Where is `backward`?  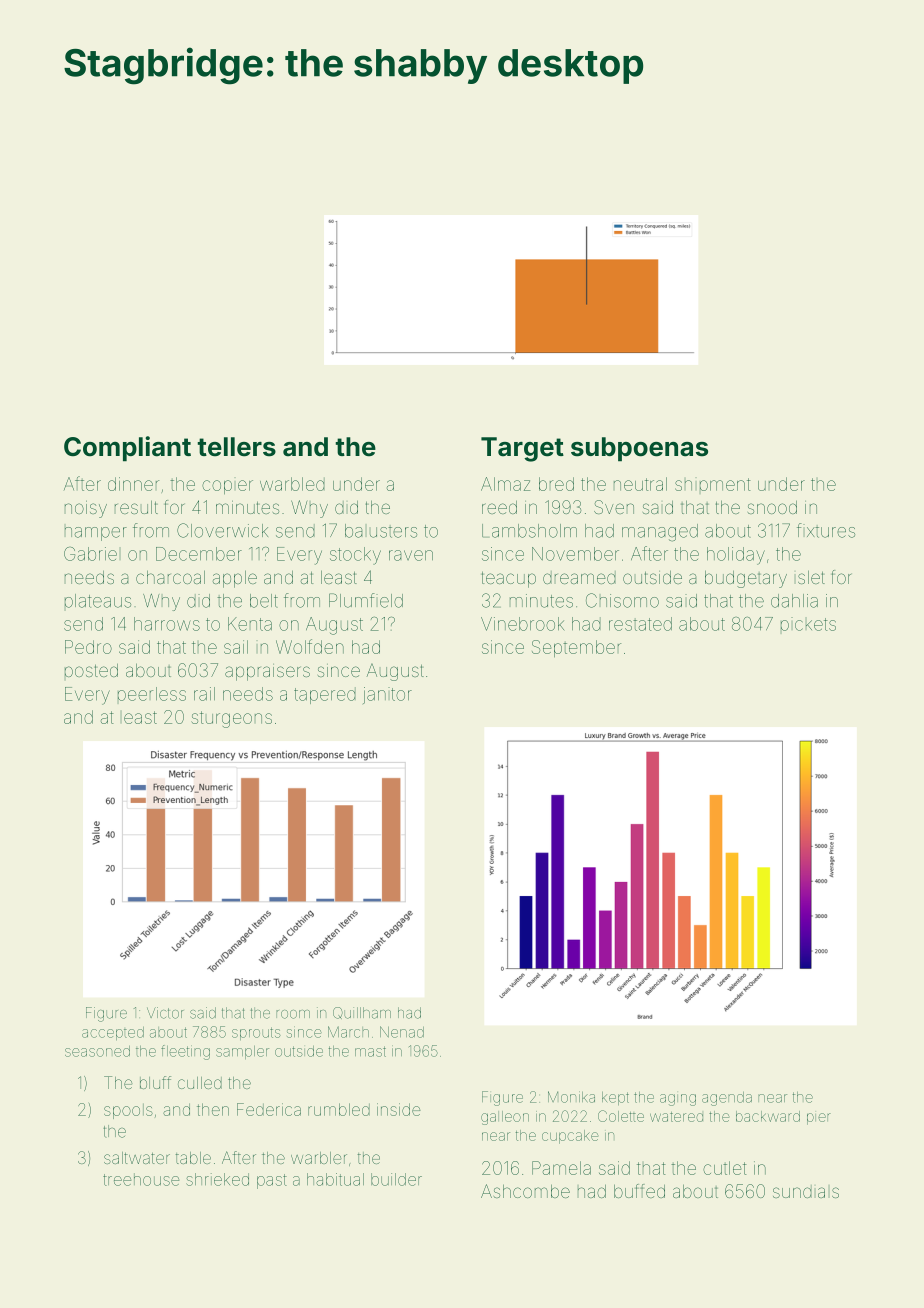
backward is located at coordinates (768, 1116).
